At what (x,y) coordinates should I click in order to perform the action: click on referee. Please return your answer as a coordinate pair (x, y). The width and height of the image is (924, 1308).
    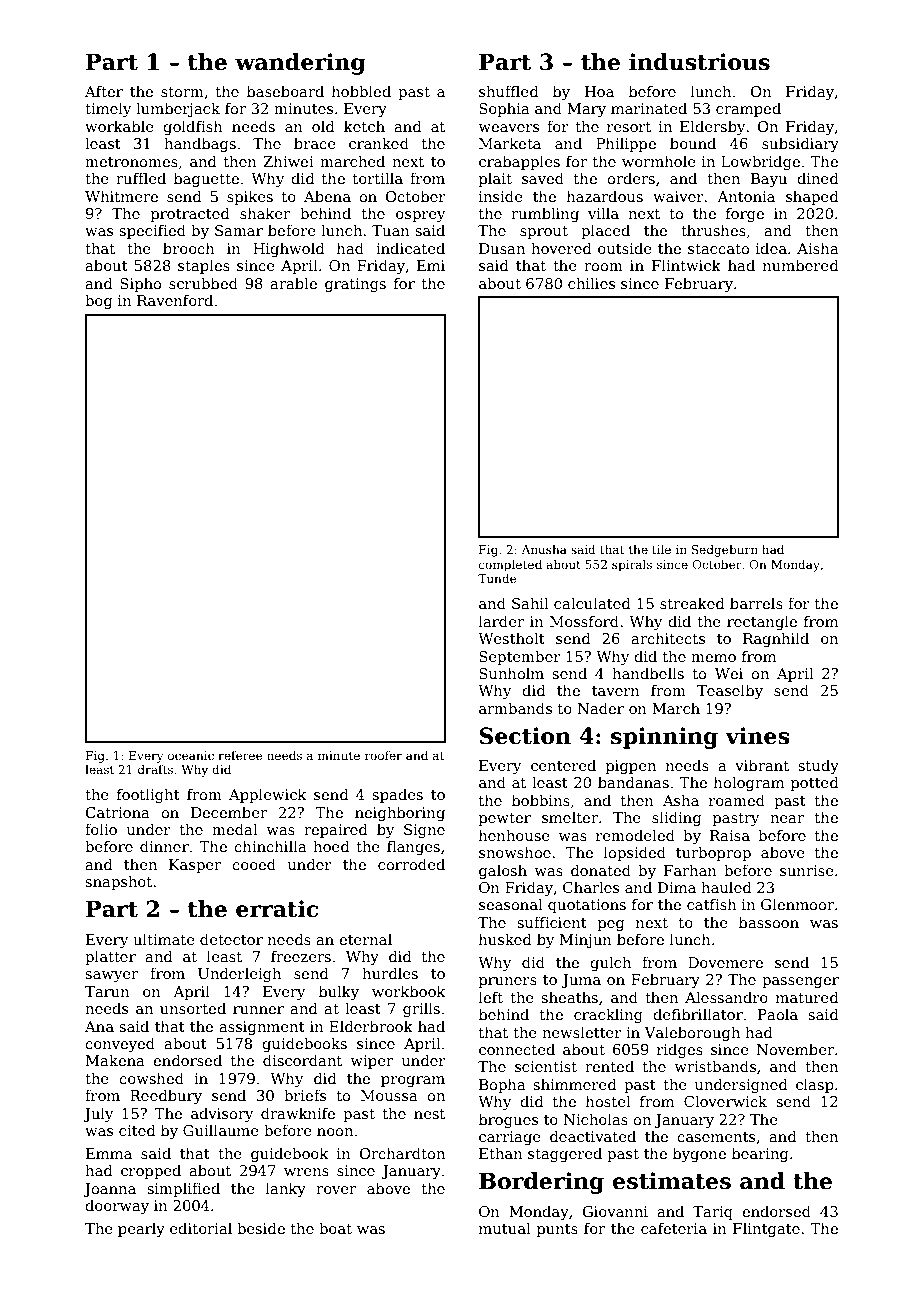
    Looking at the image, I should click on (240, 755).
